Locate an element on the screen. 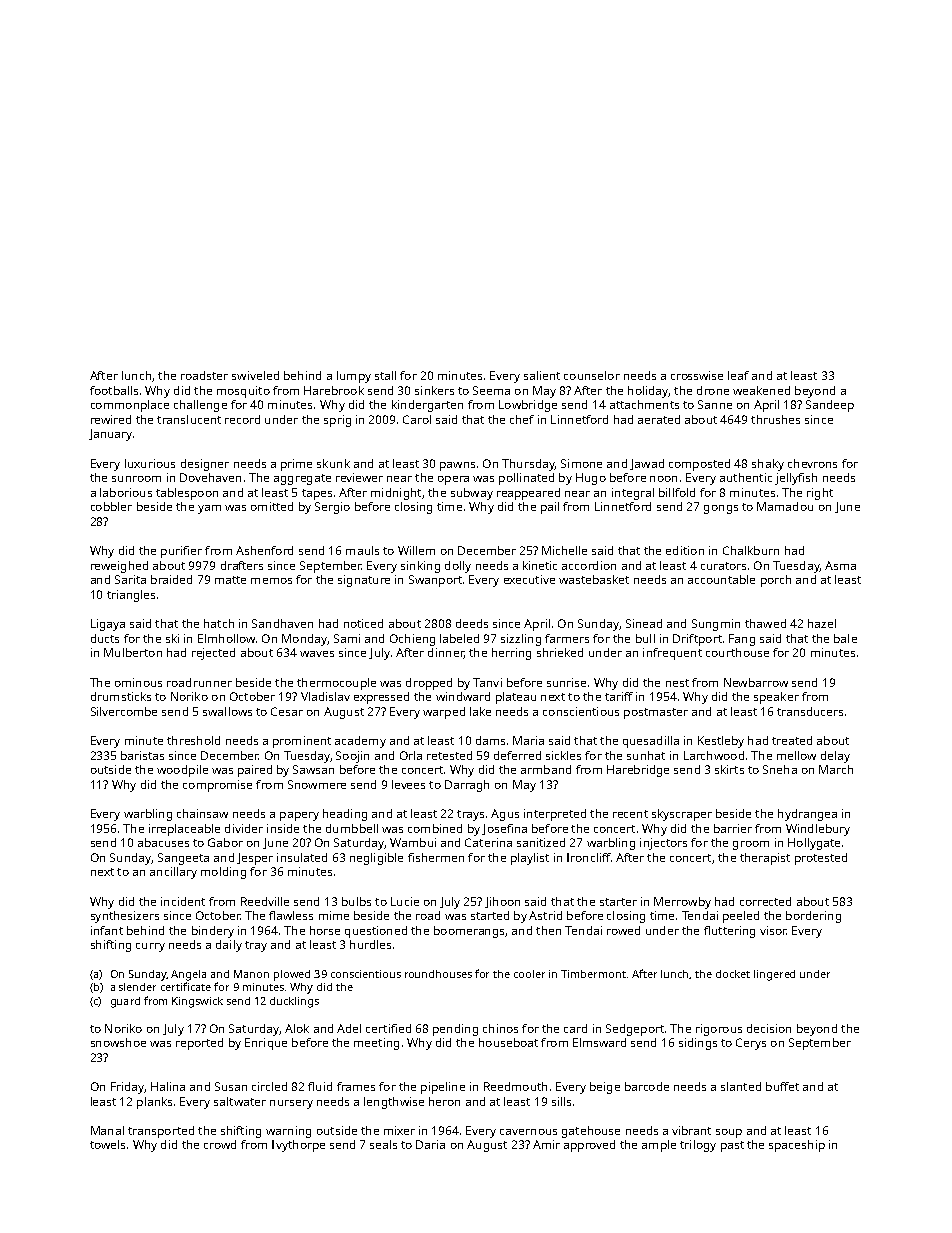  insulated is located at coordinates (302, 857).
